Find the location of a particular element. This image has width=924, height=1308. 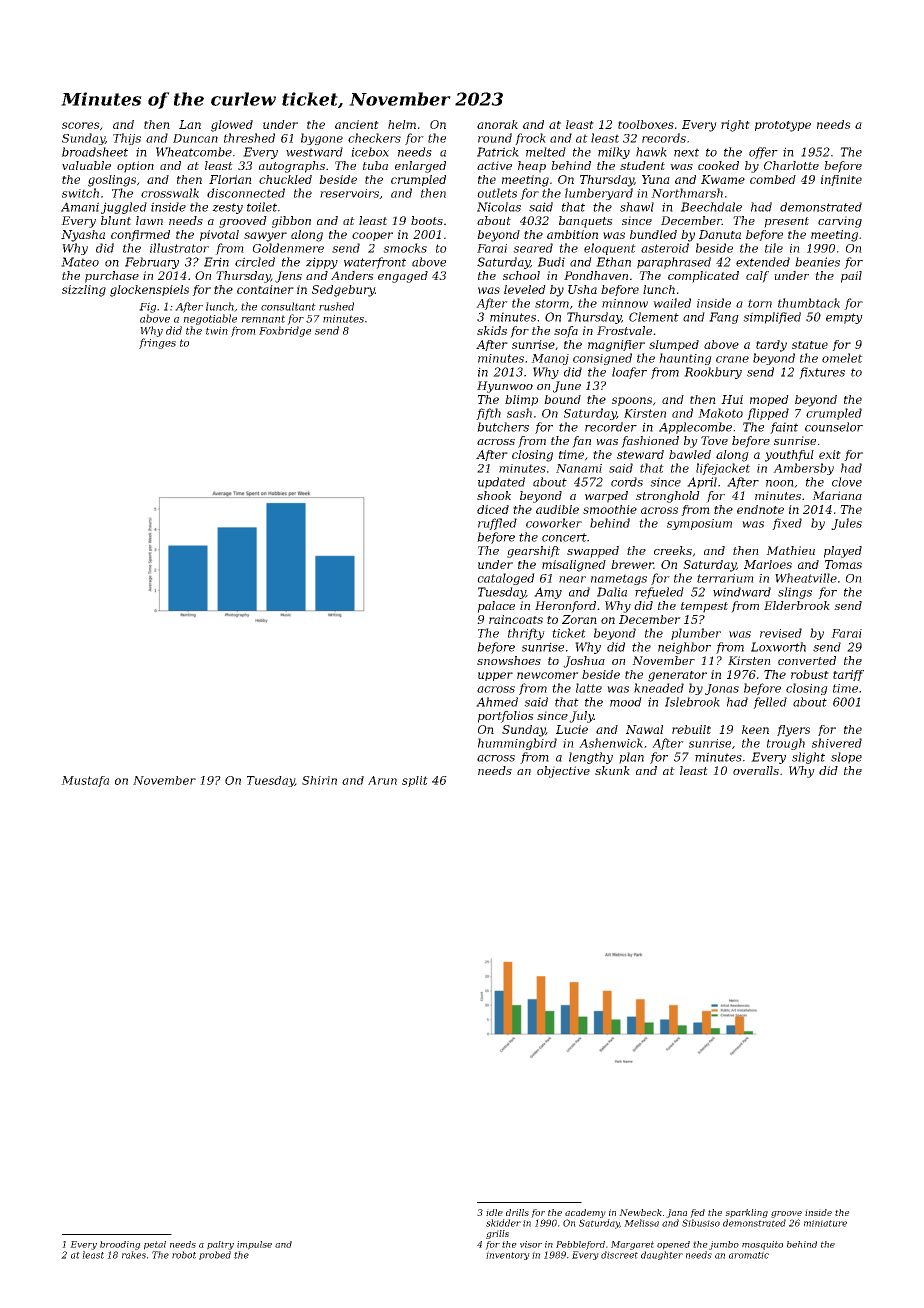

slope is located at coordinates (846, 758).
